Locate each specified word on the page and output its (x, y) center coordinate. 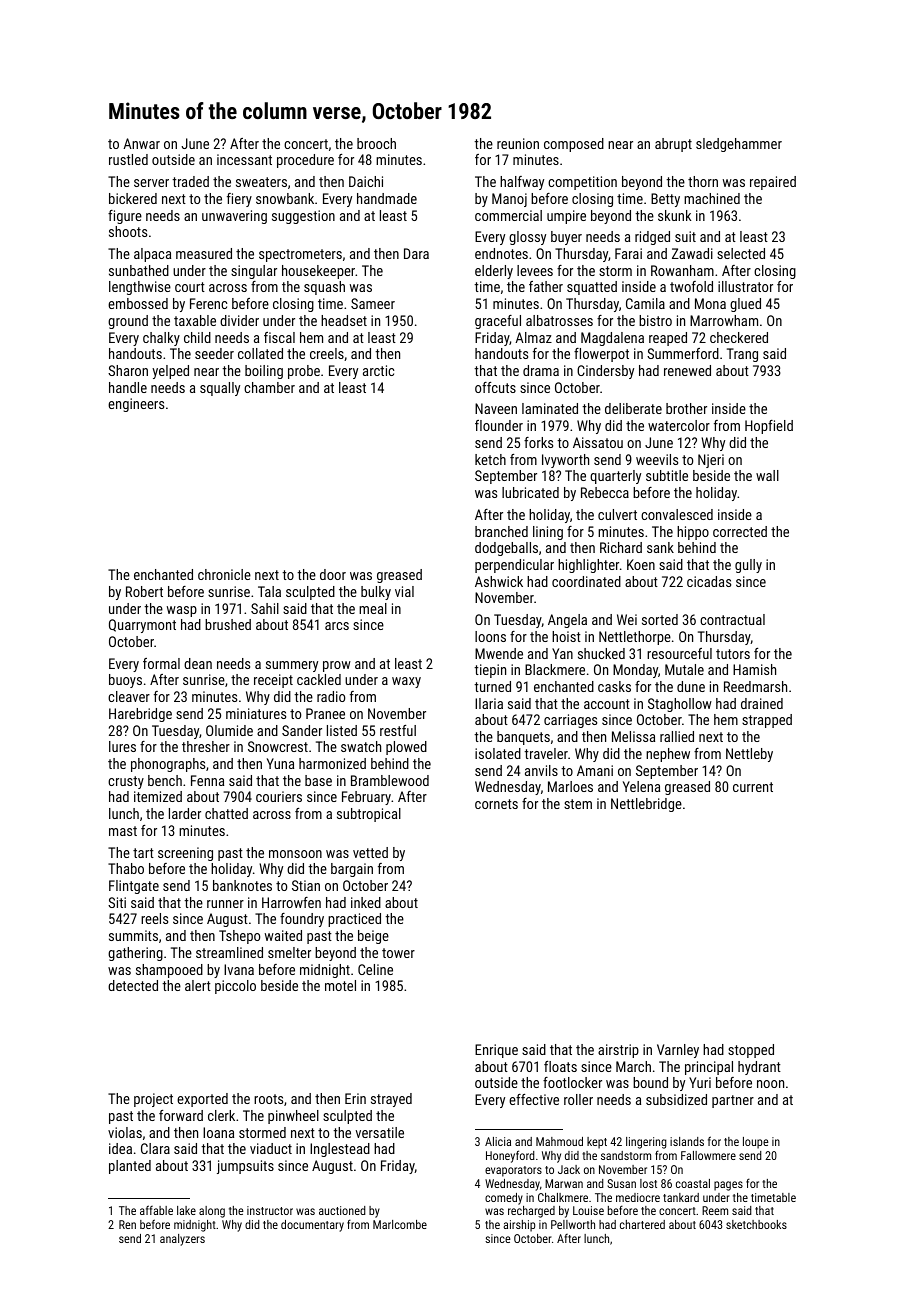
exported (202, 1100)
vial (404, 591)
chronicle (224, 574)
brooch (376, 143)
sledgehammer (739, 145)
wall (767, 475)
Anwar (141, 143)
